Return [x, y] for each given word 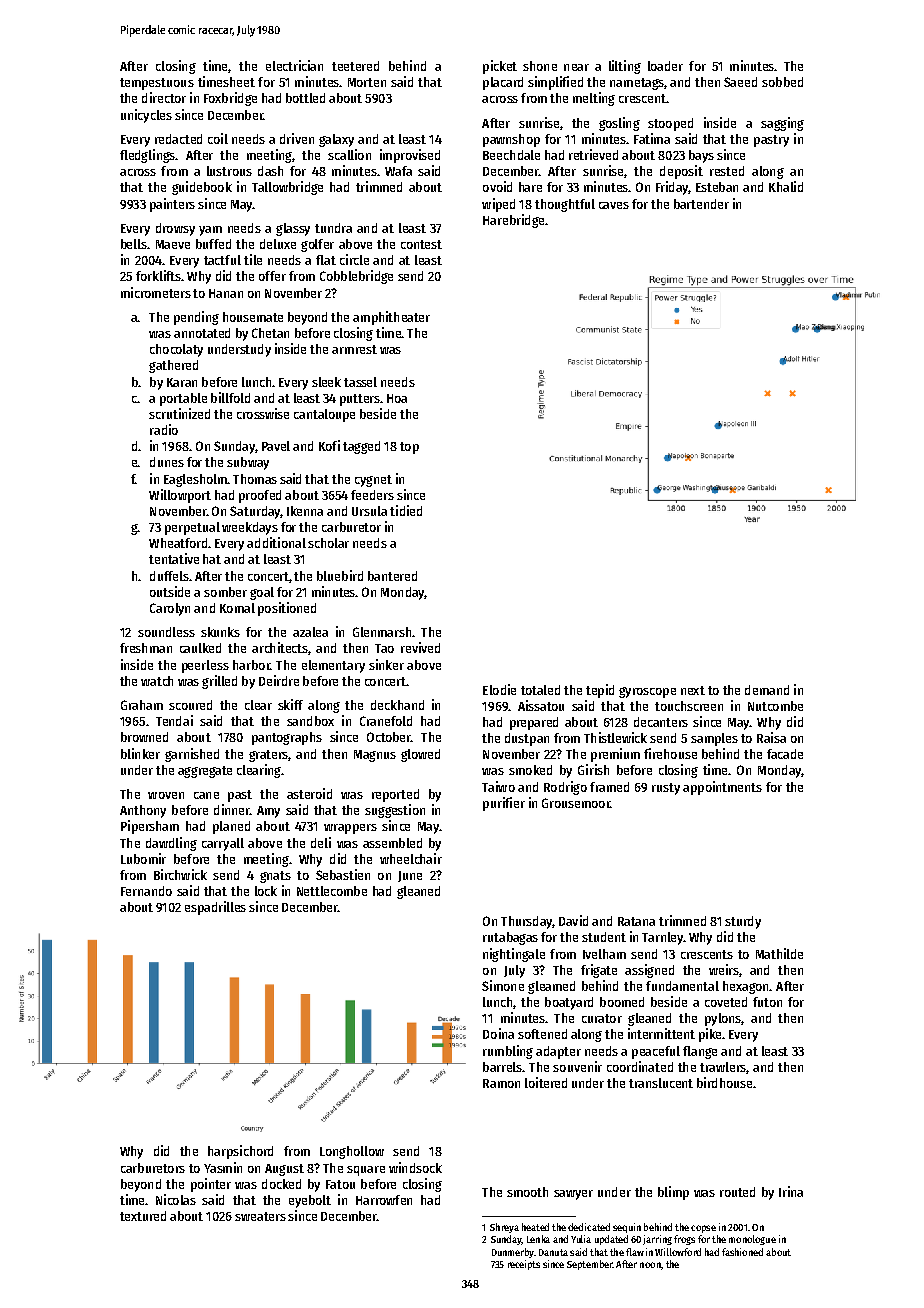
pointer [211, 1185]
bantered [392, 576]
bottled [305, 98]
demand [767, 690]
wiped [498, 205]
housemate [253, 317]
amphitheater [391, 318]
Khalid [786, 186]
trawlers [723, 1067]
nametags [637, 84]
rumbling [508, 1052]
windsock [415, 1167]
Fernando [146, 891]
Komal [237, 608]
